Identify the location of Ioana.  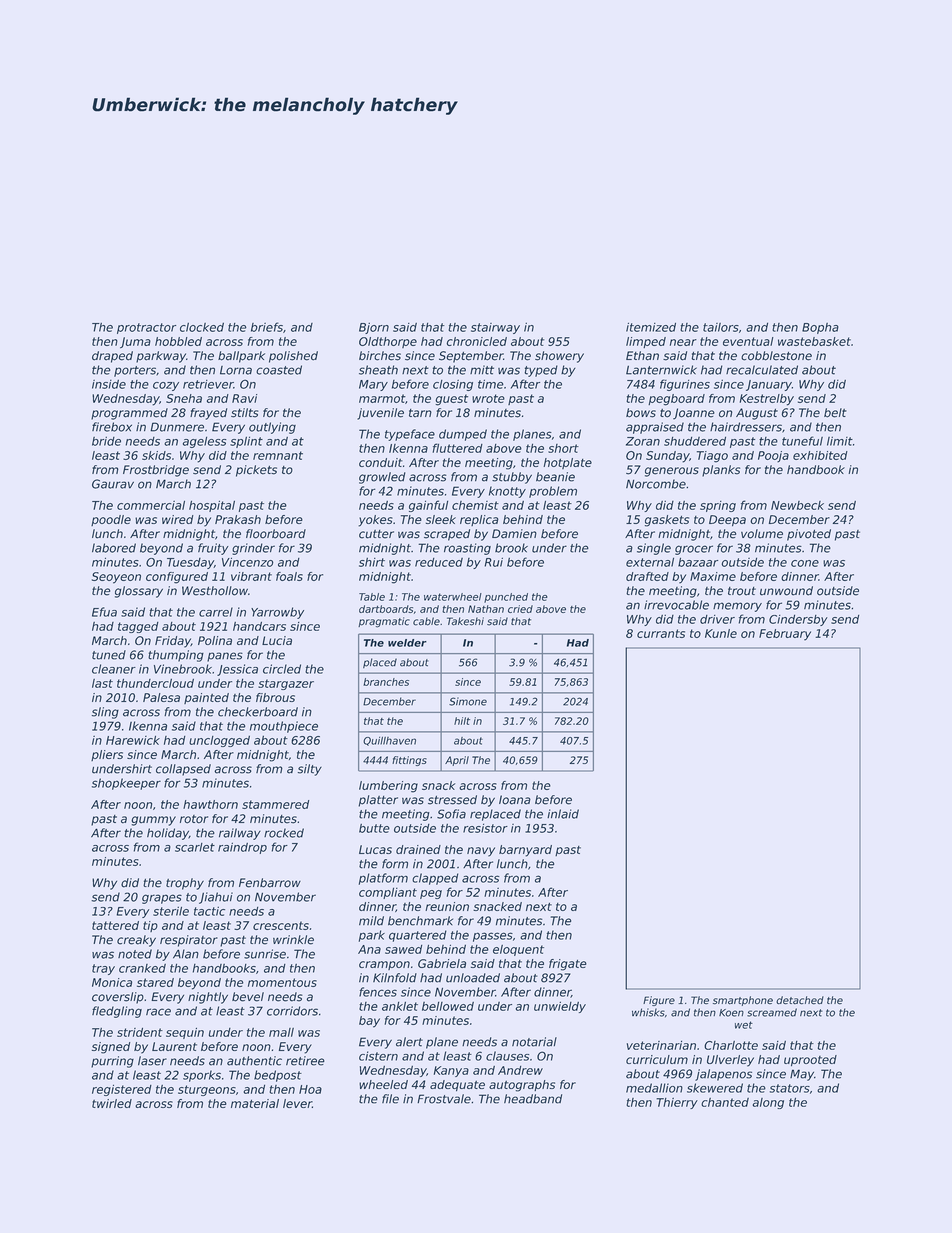
(515, 800).
